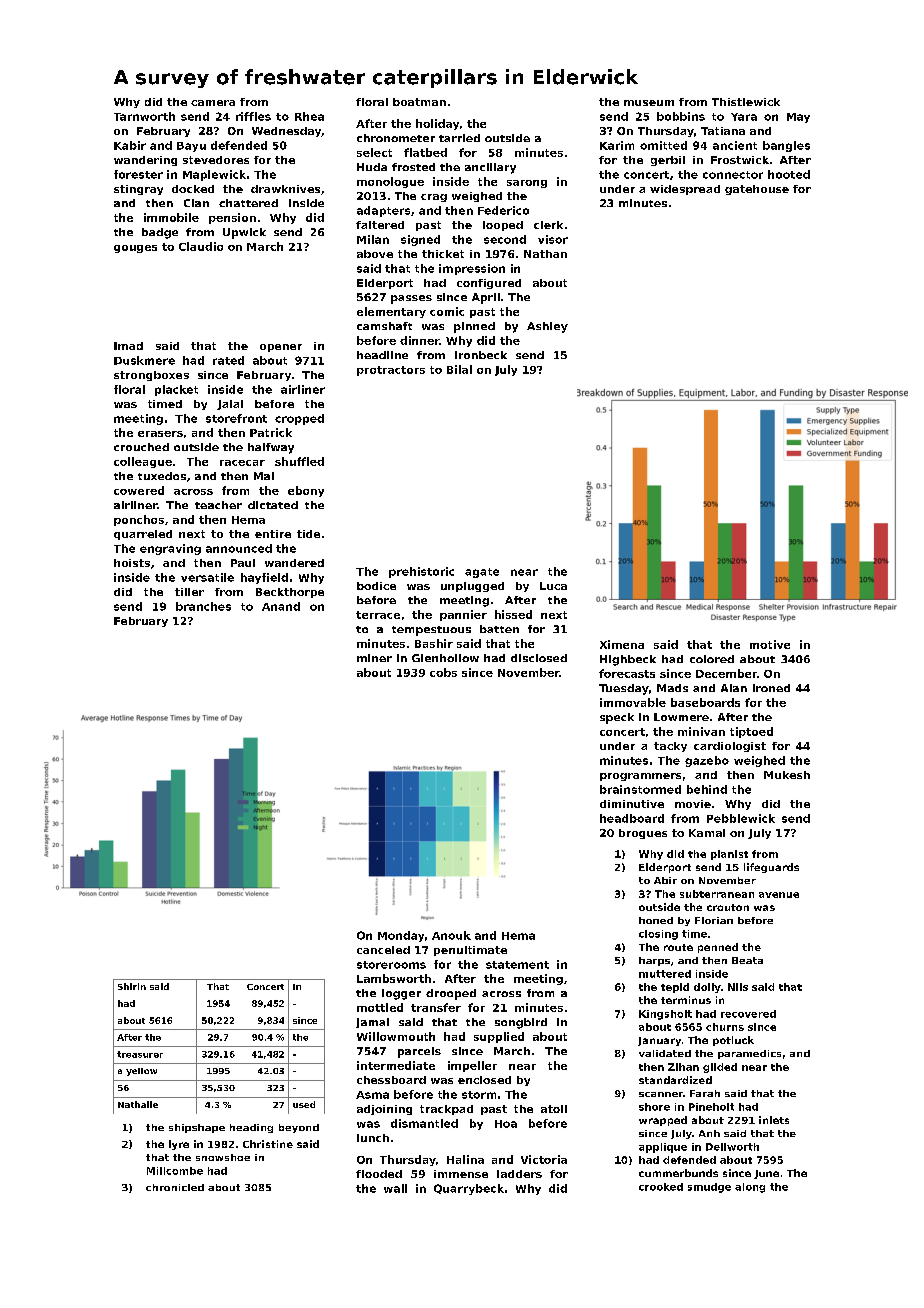 The image size is (924, 1308). What do you see at coordinates (469, 1189) in the screenshot?
I see `Quarrybeck` at bounding box center [469, 1189].
